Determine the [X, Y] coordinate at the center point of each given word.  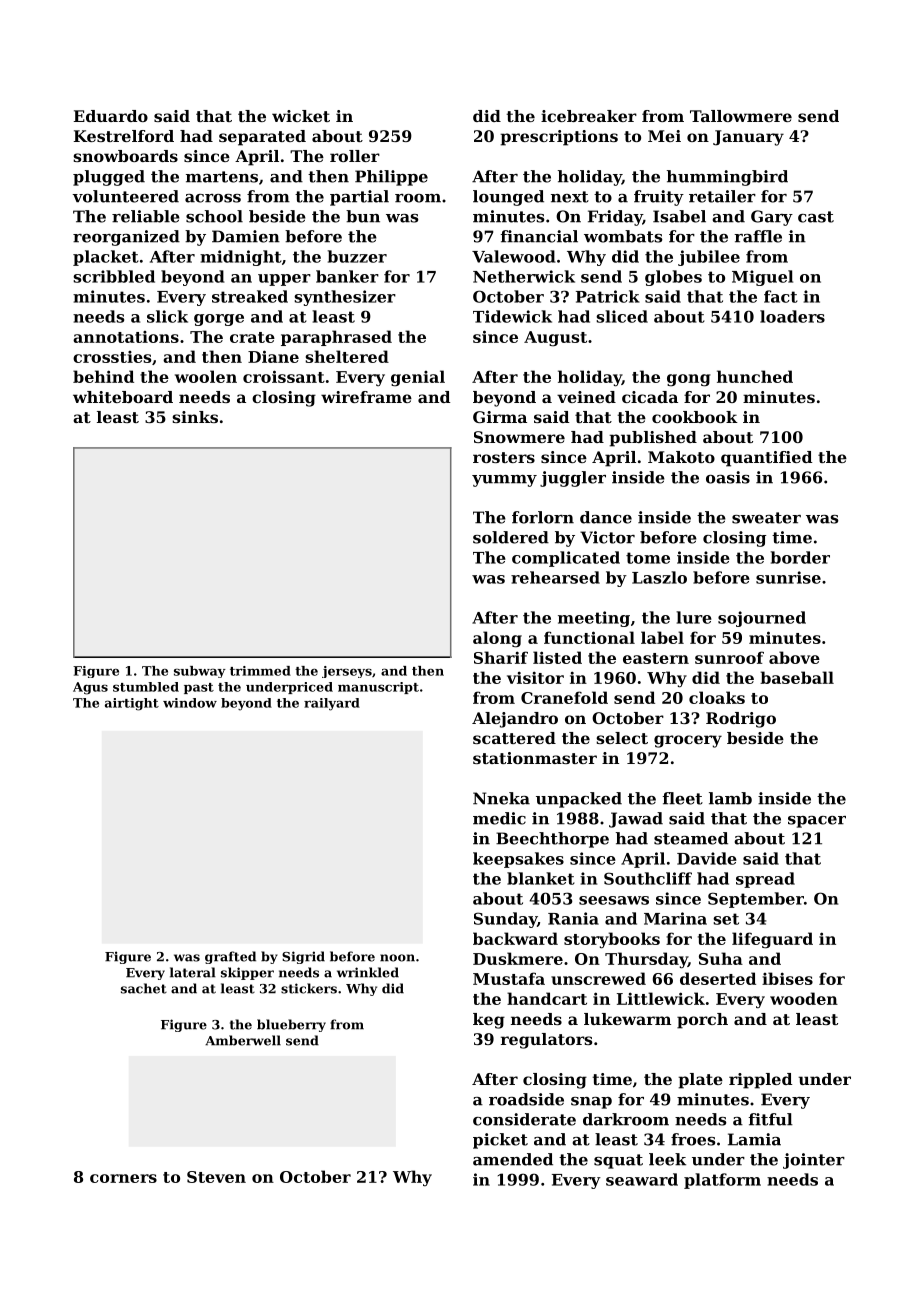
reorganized [126, 238]
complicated [566, 559]
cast [816, 217]
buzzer [357, 256]
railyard [332, 704]
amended [513, 1159]
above [794, 657]
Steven [216, 1177]
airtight [132, 704]
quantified [766, 459]
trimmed [260, 671]
